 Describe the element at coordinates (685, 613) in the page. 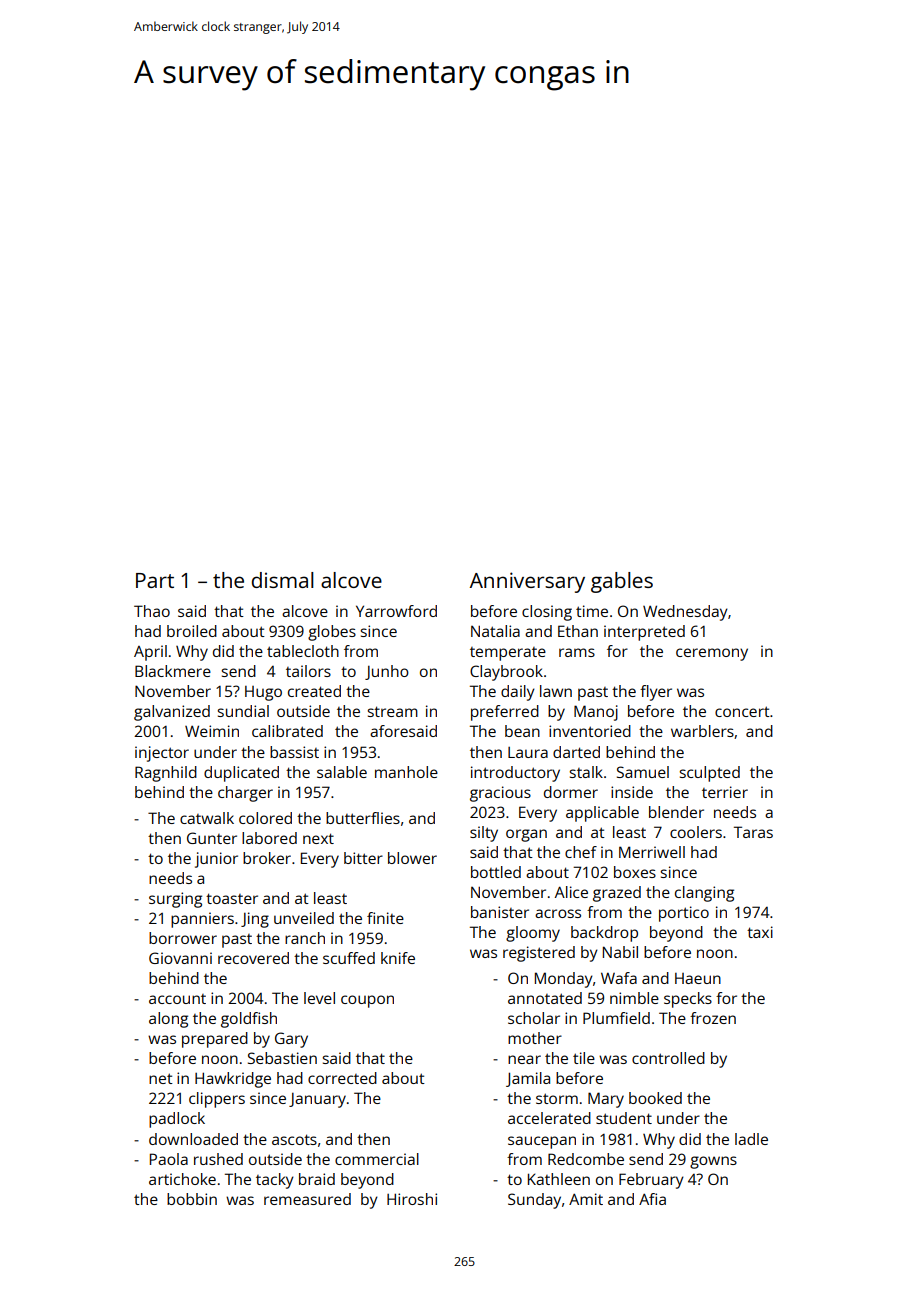

I see `Wednesday` at that location.
